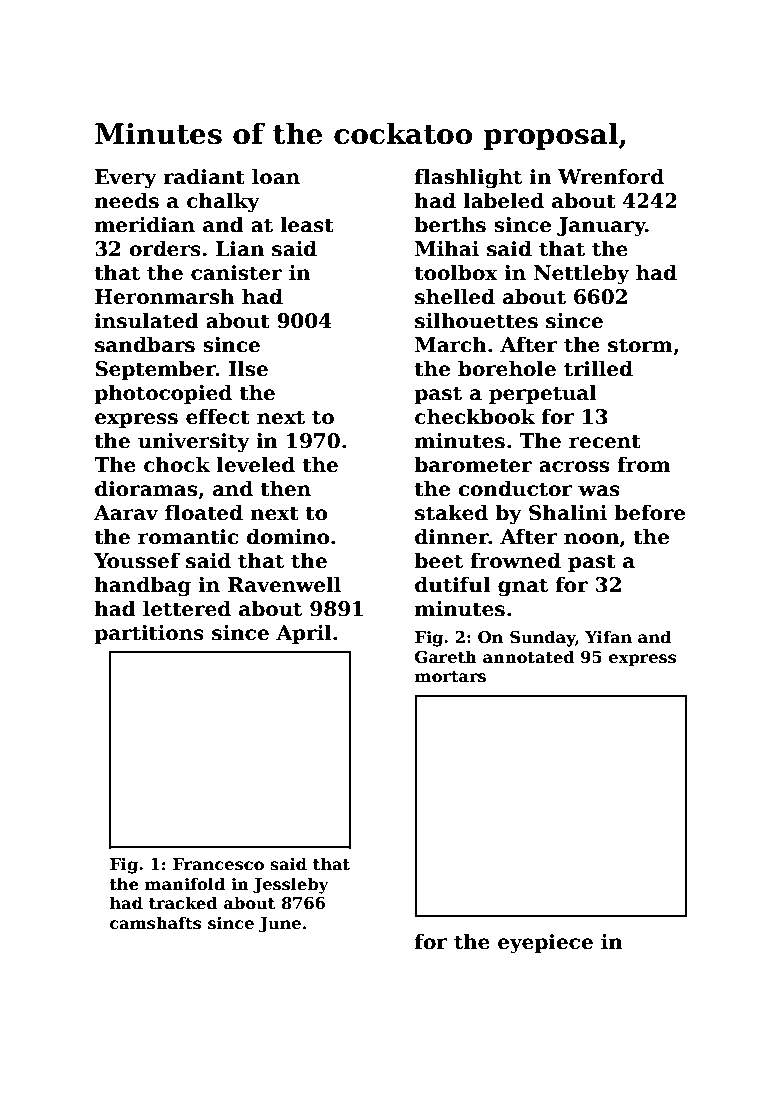 This document has width=781, height=1108. I want to click on storm, so click(640, 345).
